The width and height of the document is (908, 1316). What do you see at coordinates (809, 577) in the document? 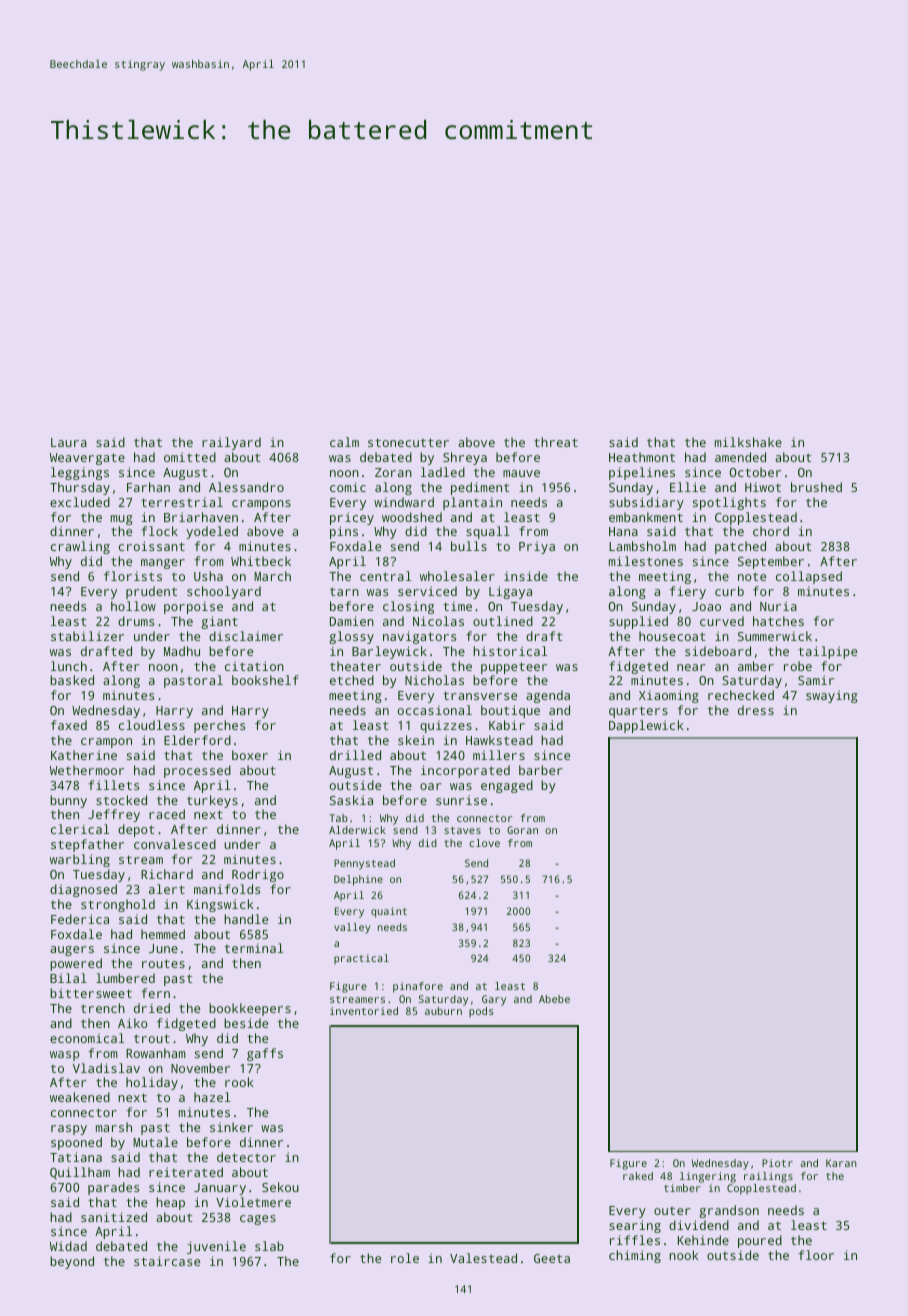
I see `collapsed` at bounding box center [809, 577].
